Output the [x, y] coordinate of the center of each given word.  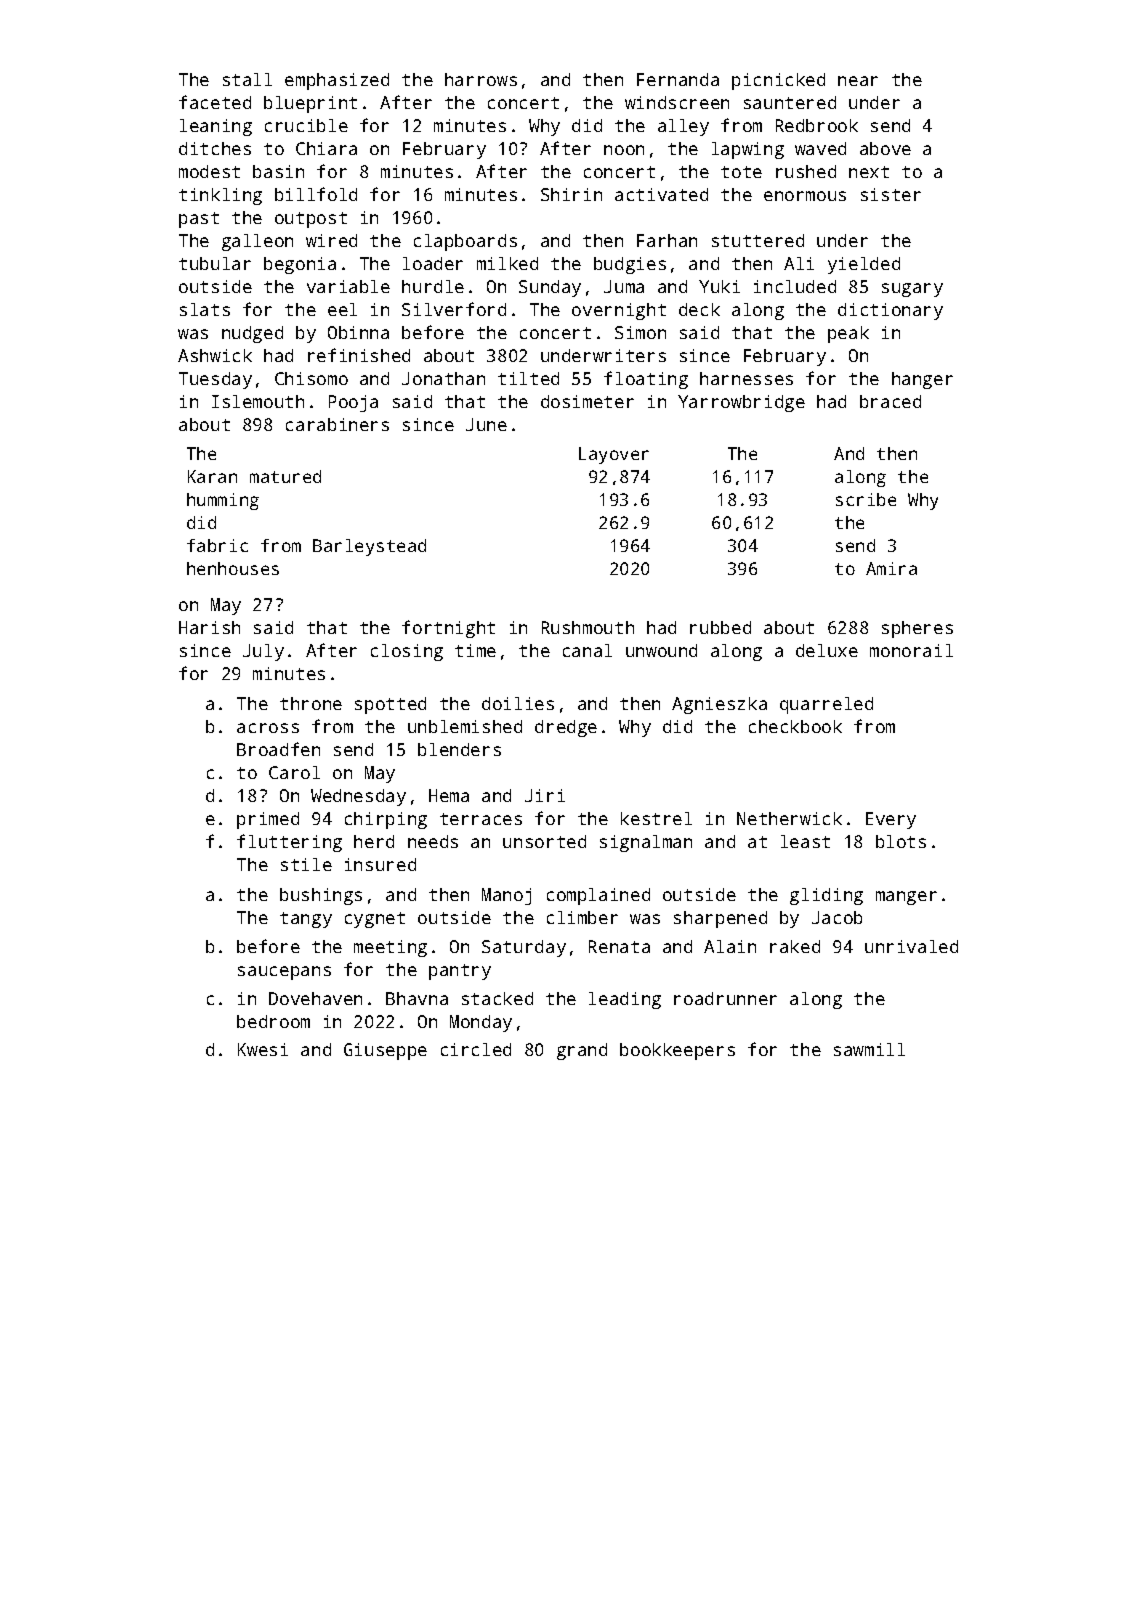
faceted [215, 102]
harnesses [746, 378]
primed [268, 820]
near [858, 81]
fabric [217, 545]
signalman [646, 843]
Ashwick [215, 355]
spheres [917, 629]
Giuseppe [385, 1051]
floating [646, 380]
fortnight [448, 629]
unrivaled [911, 946]
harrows [481, 79]
